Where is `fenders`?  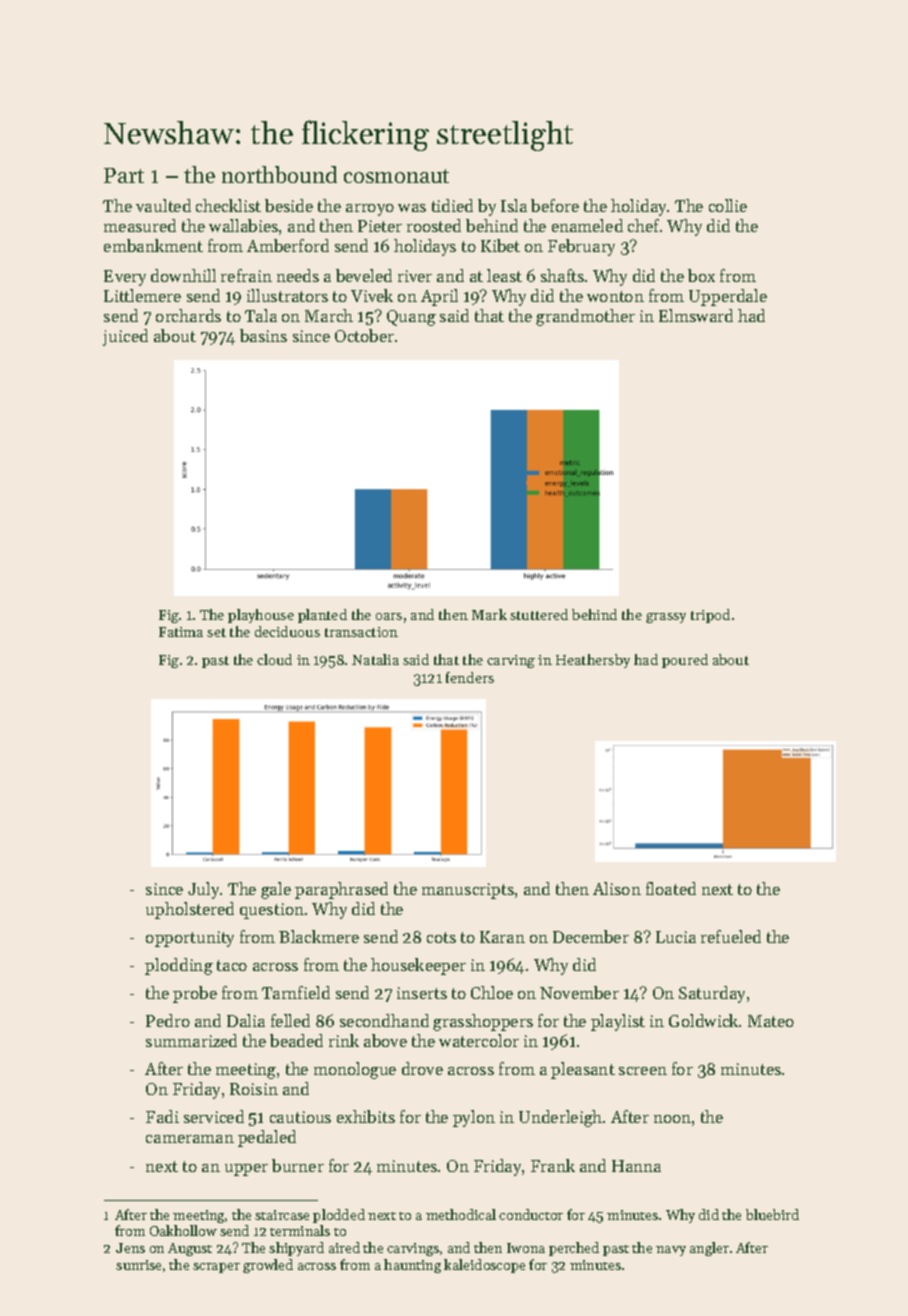 fenders is located at coordinates (470, 677).
